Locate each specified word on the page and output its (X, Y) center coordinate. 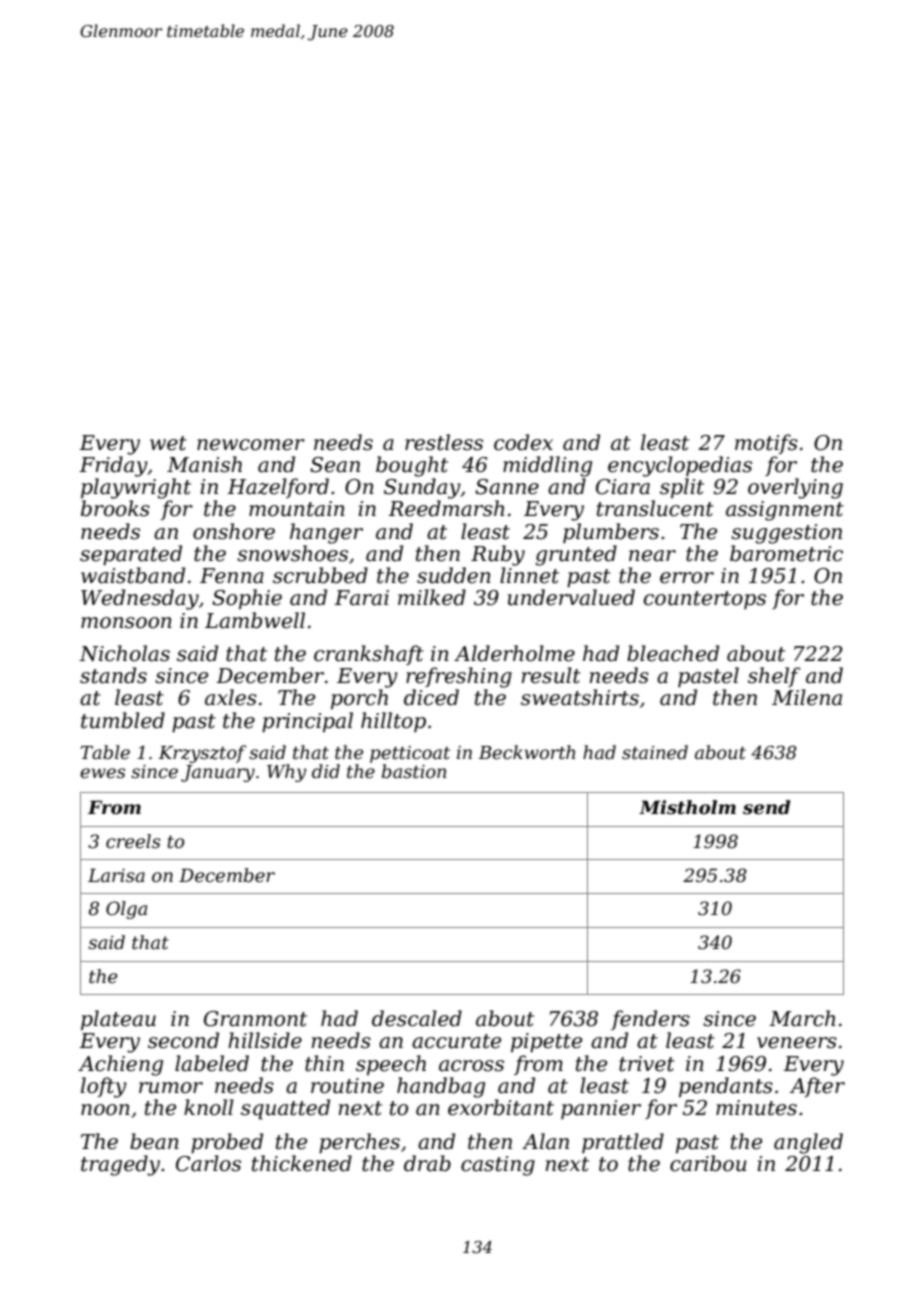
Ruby (498, 555)
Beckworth (526, 752)
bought (412, 466)
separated (131, 555)
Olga (126, 910)
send (766, 807)
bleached (673, 653)
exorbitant (501, 1107)
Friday (113, 466)
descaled (417, 1018)
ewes (102, 773)
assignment (785, 511)
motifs (766, 444)
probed (227, 1143)
